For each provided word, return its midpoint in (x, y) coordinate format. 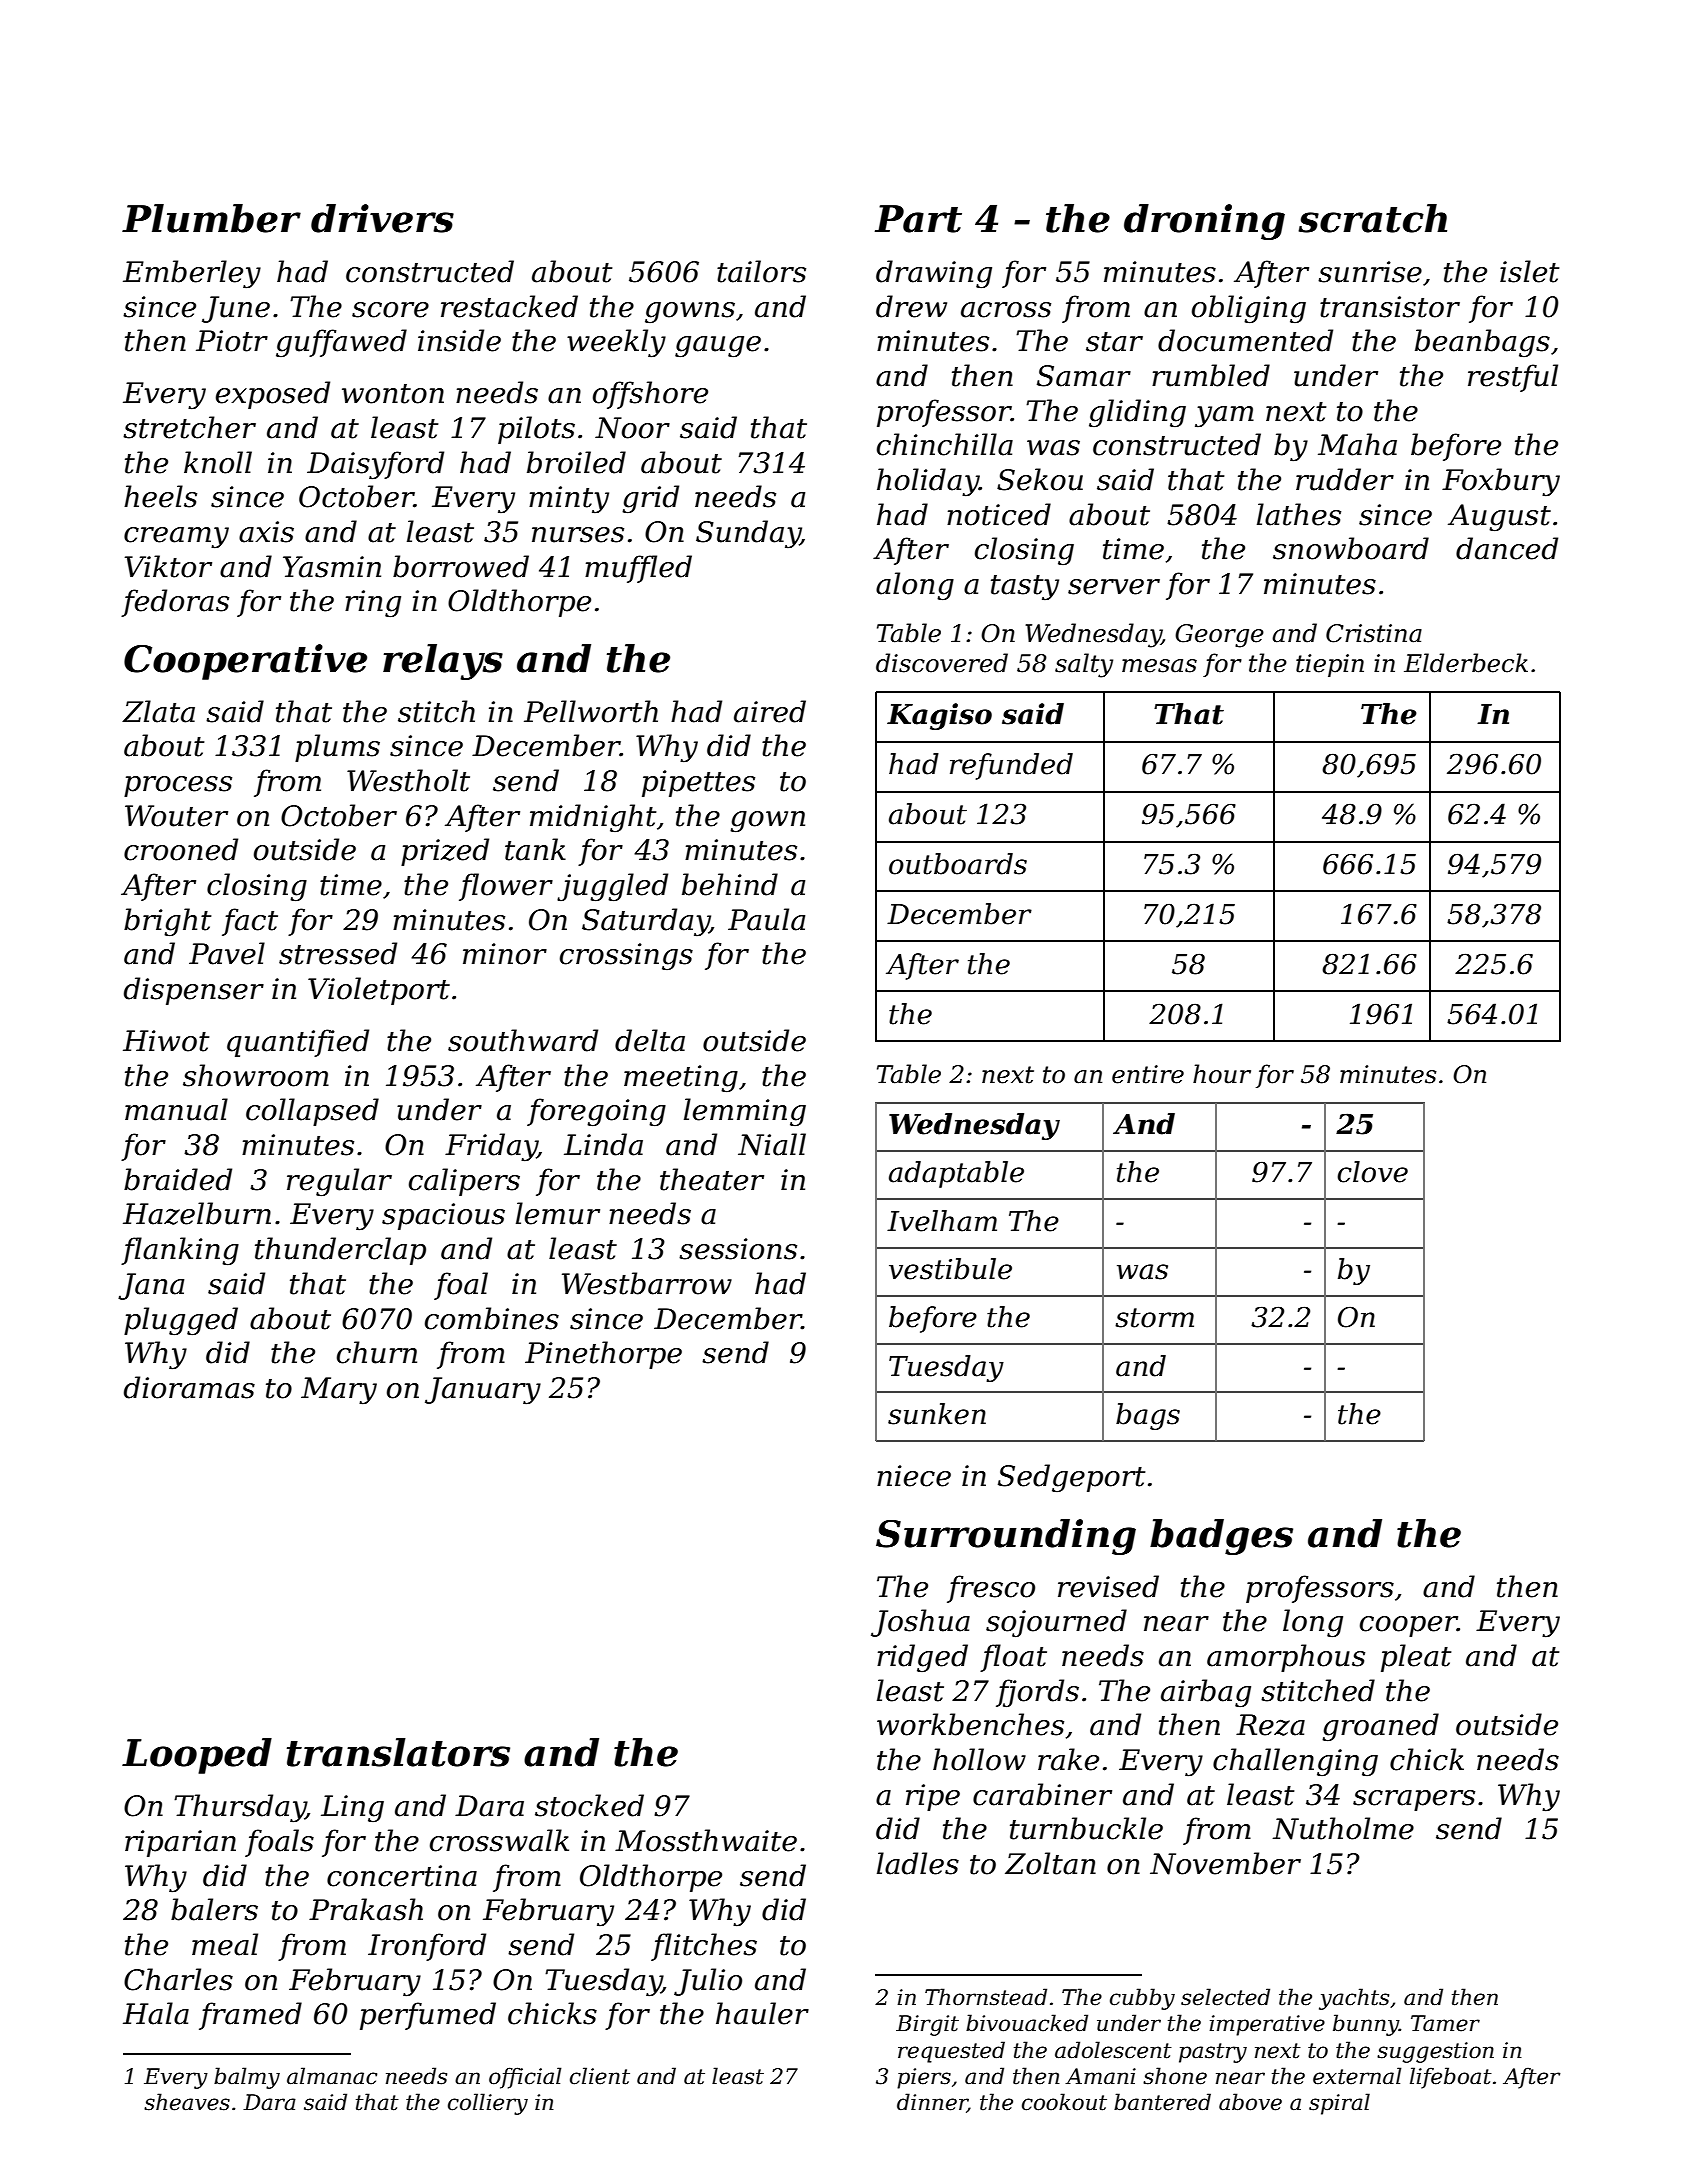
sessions (738, 1249)
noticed (999, 514)
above (1250, 2102)
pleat (1416, 1658)
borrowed (461, 566)
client (600, 2076)
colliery (488, 2104)
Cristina (1374, 633)
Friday (491, 1147)
